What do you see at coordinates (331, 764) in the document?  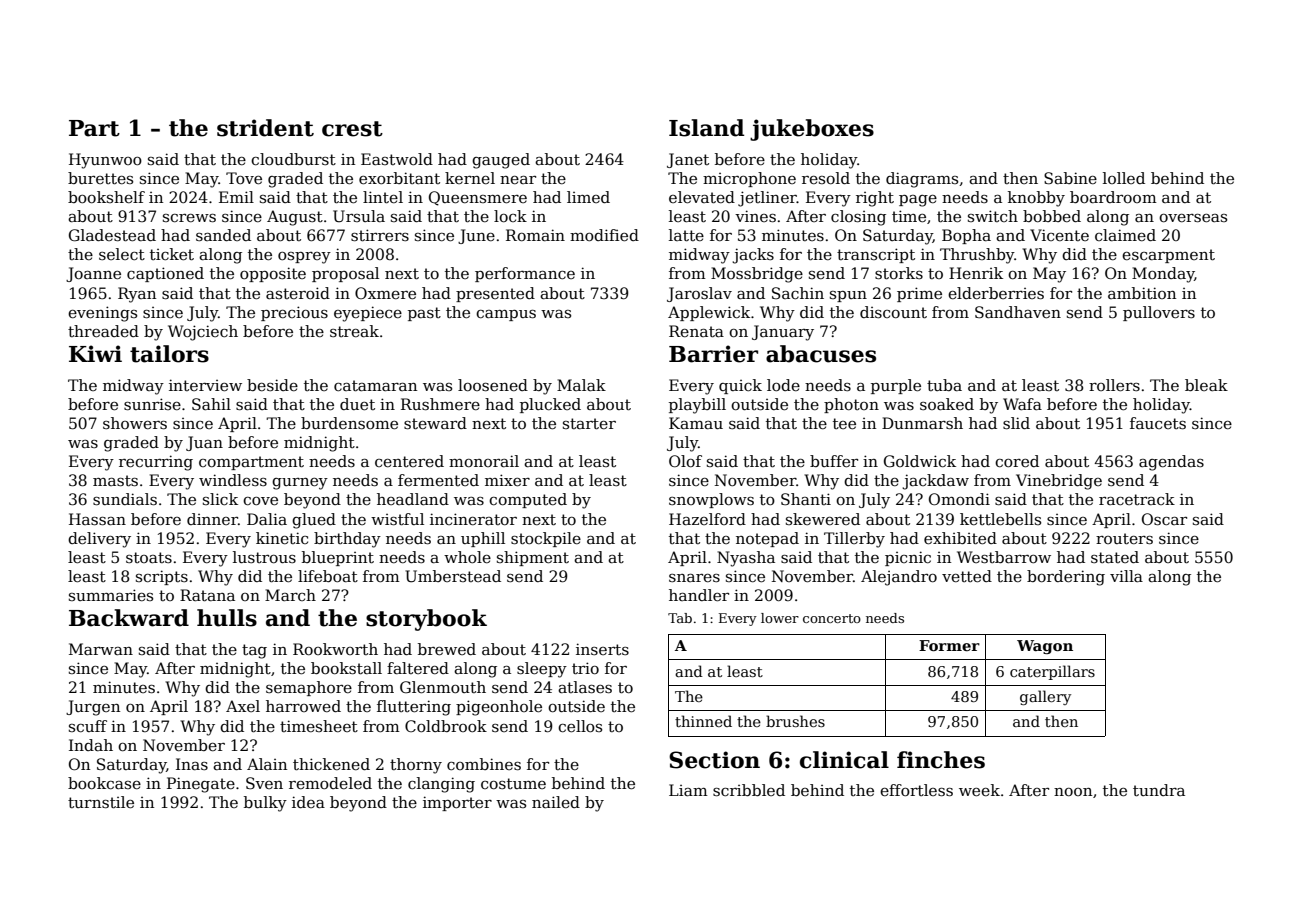 I see `thickened` at bounding box center [331, 764].
